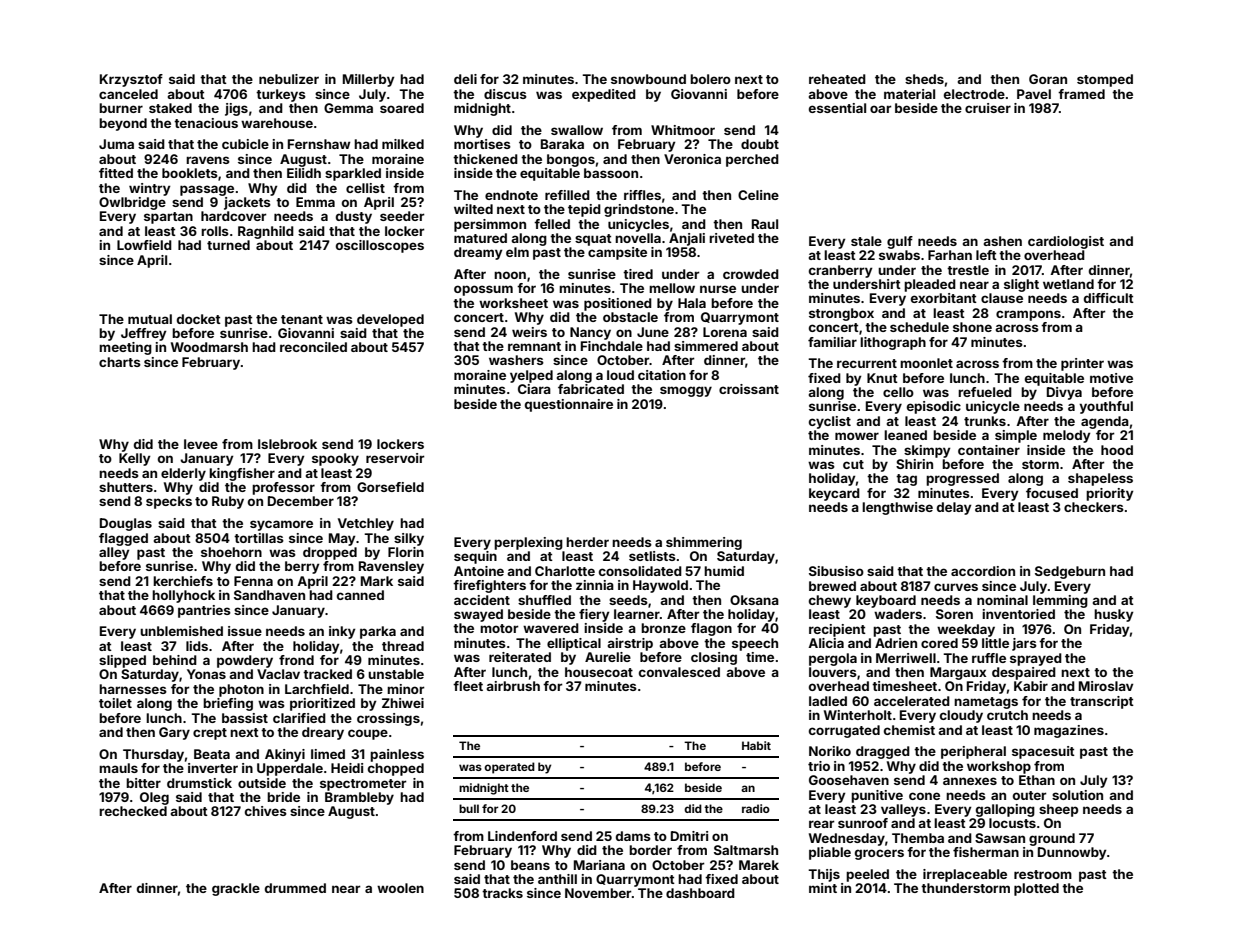 This screenshot has width=1233, height=952. Describe the element at coordinates (1067, 436) in the screenshot. I see `melody` at that location.
